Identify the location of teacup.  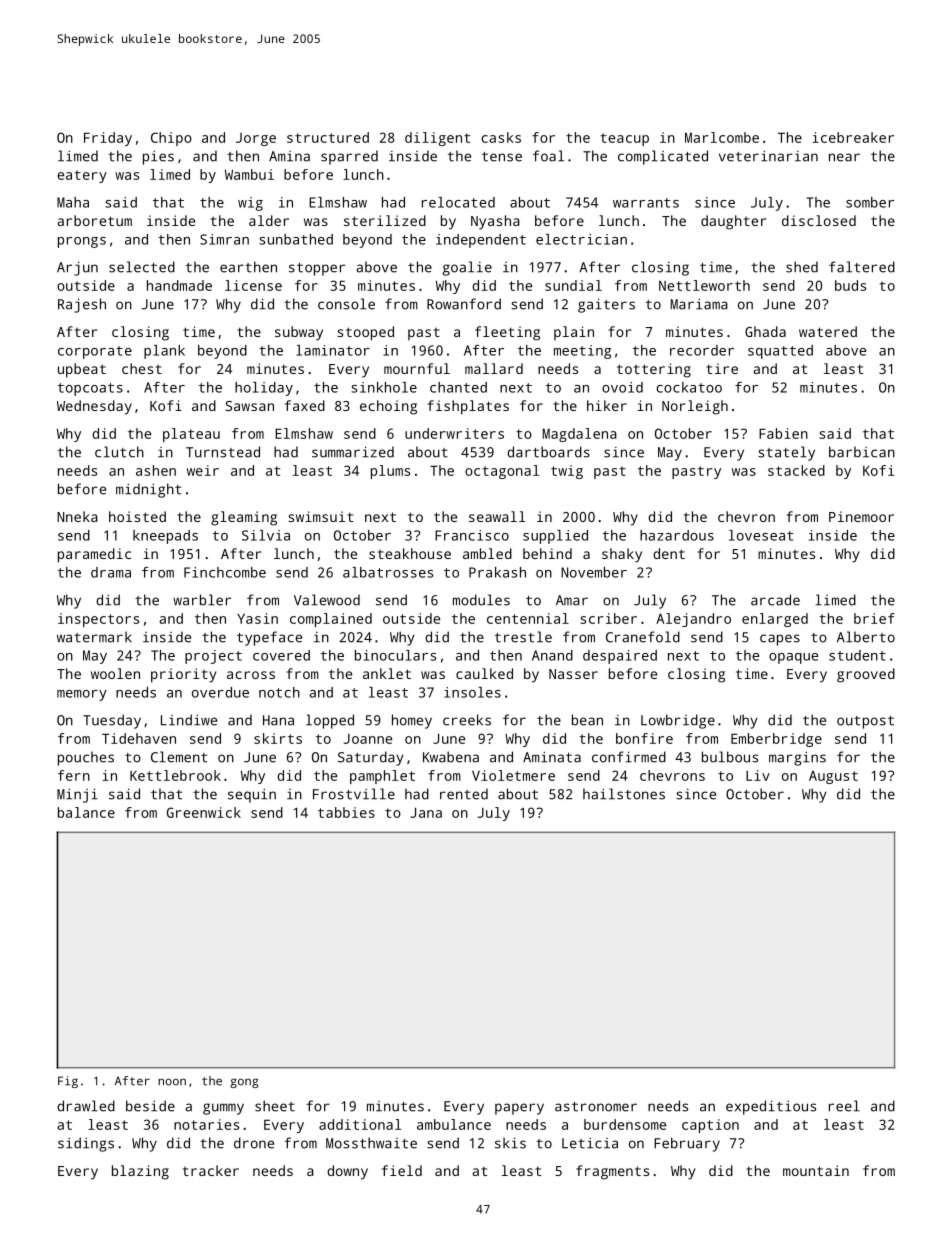
(624, 139).
